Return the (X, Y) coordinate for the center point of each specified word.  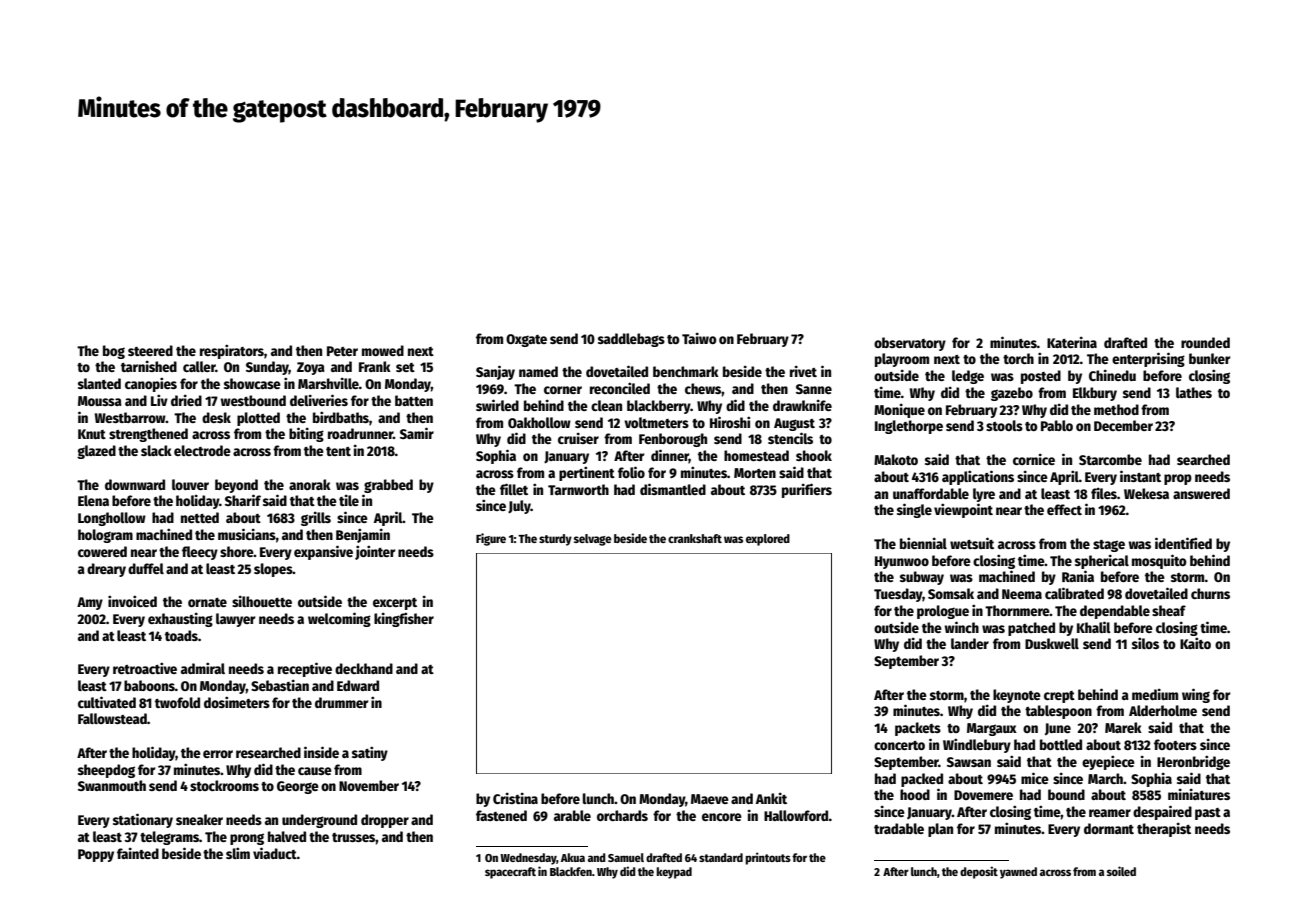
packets (918, 729)
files (1104, 493)
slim (238, 853)
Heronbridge (1193, 762)
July (519, 507)
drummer (341, 702)
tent (338, 451)
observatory (910, 344)
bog (114, 352)
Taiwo (699, 338)
